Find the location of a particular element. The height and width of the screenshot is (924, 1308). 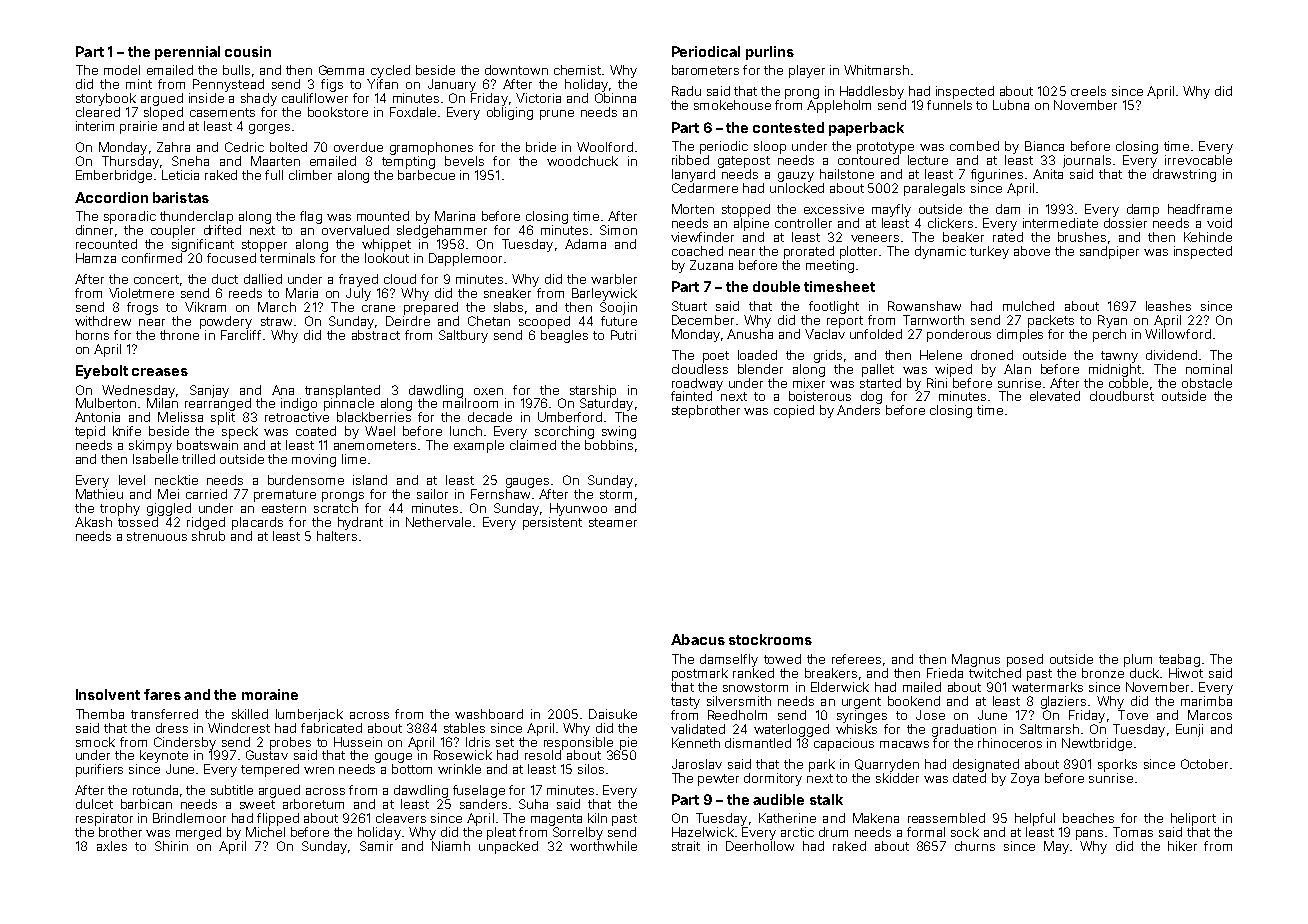

fainted is located at coordinates (691, 396).
